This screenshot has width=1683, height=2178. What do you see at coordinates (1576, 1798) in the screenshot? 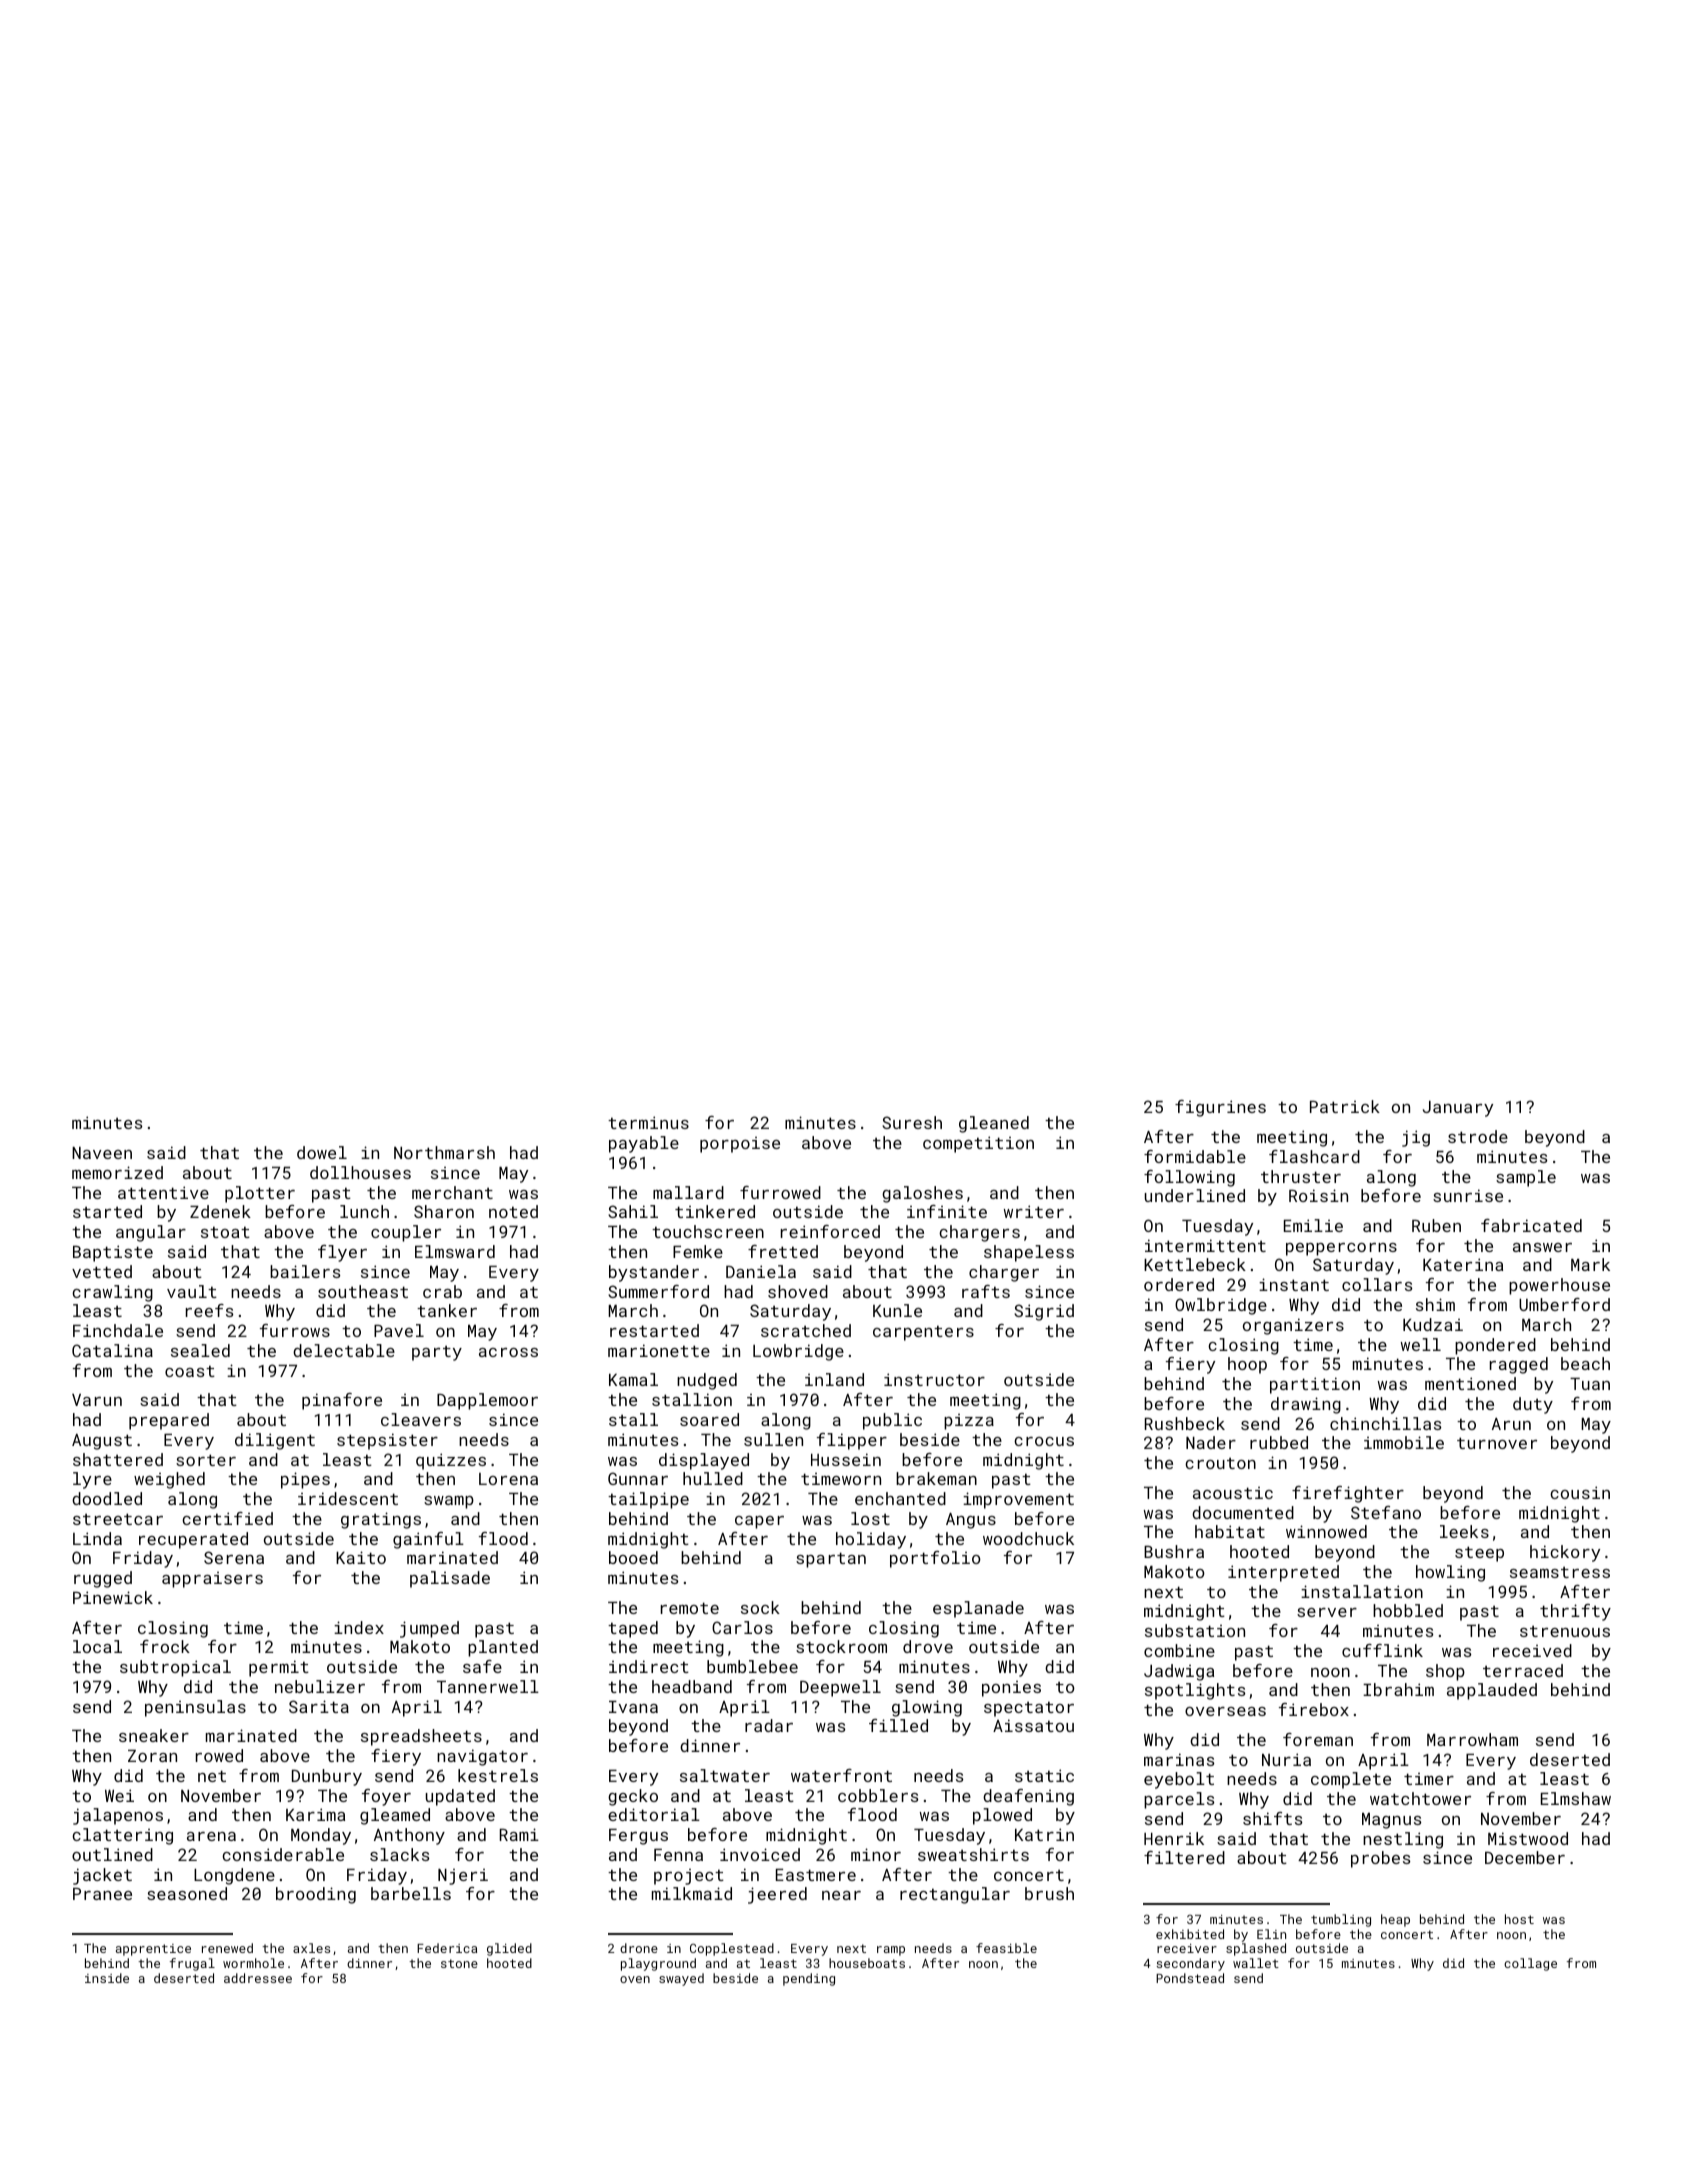
I see `Elmshaw` at bounding box center [1576, 1798].
